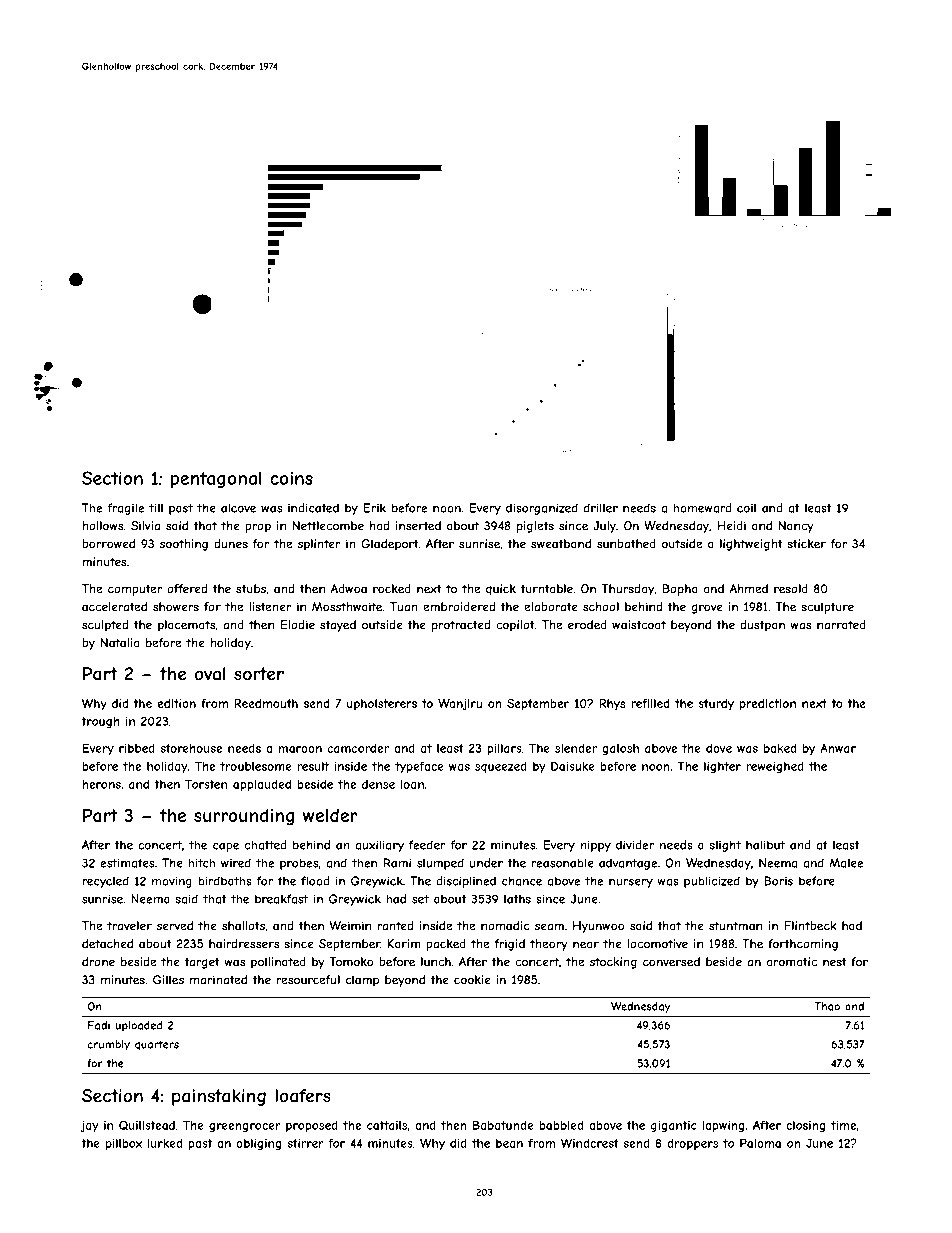 This screenshot has height=1233, width=952. I want to click on camcorder, so click(358, 748).
